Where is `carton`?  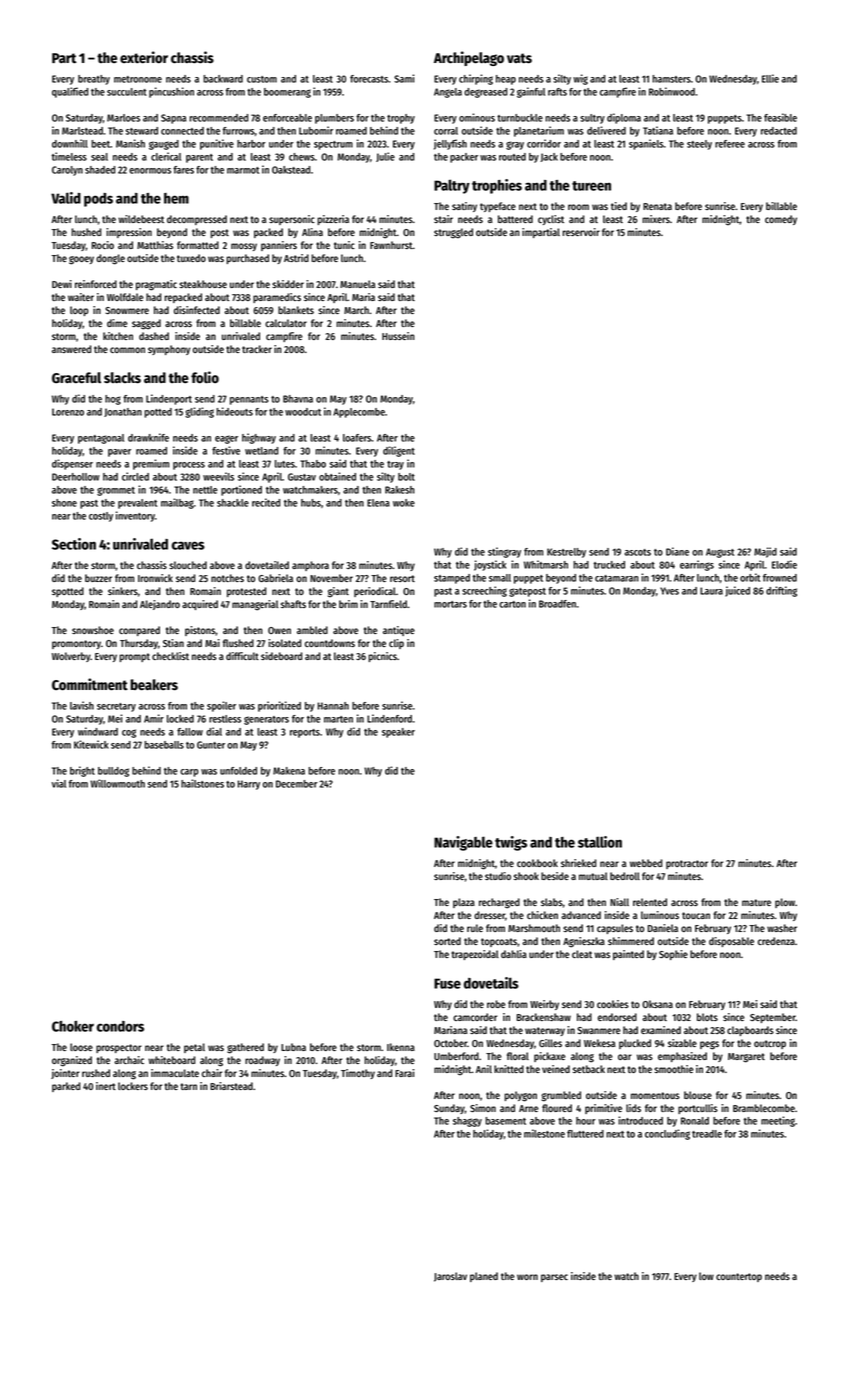 carton is located at coordinates (512, 604).
